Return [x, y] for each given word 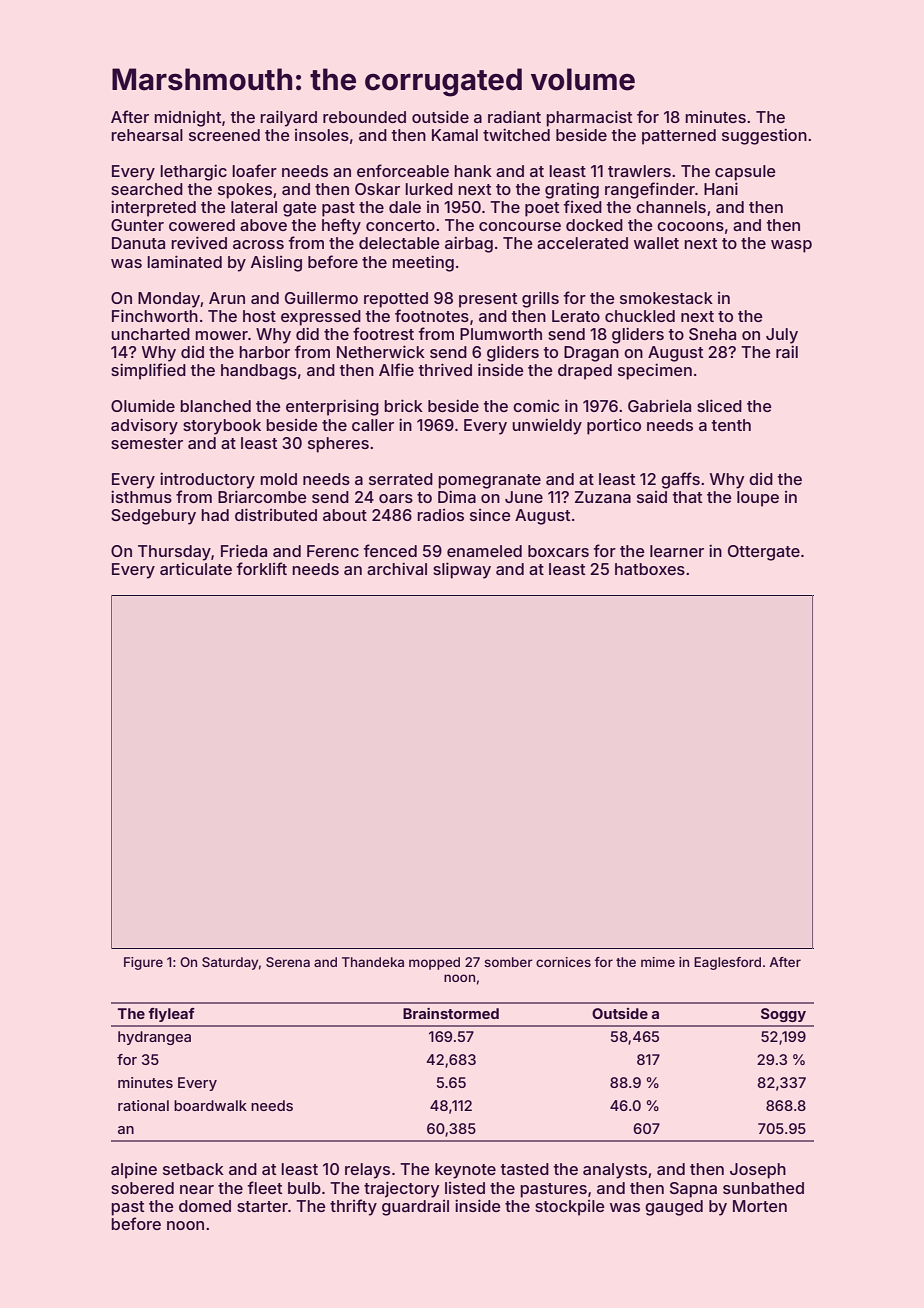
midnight [187, 119]
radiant [514, 116]
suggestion [764, 136]
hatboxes [650, 569]
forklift [261, 568]
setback [193, 1169]
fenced [390, 550]
